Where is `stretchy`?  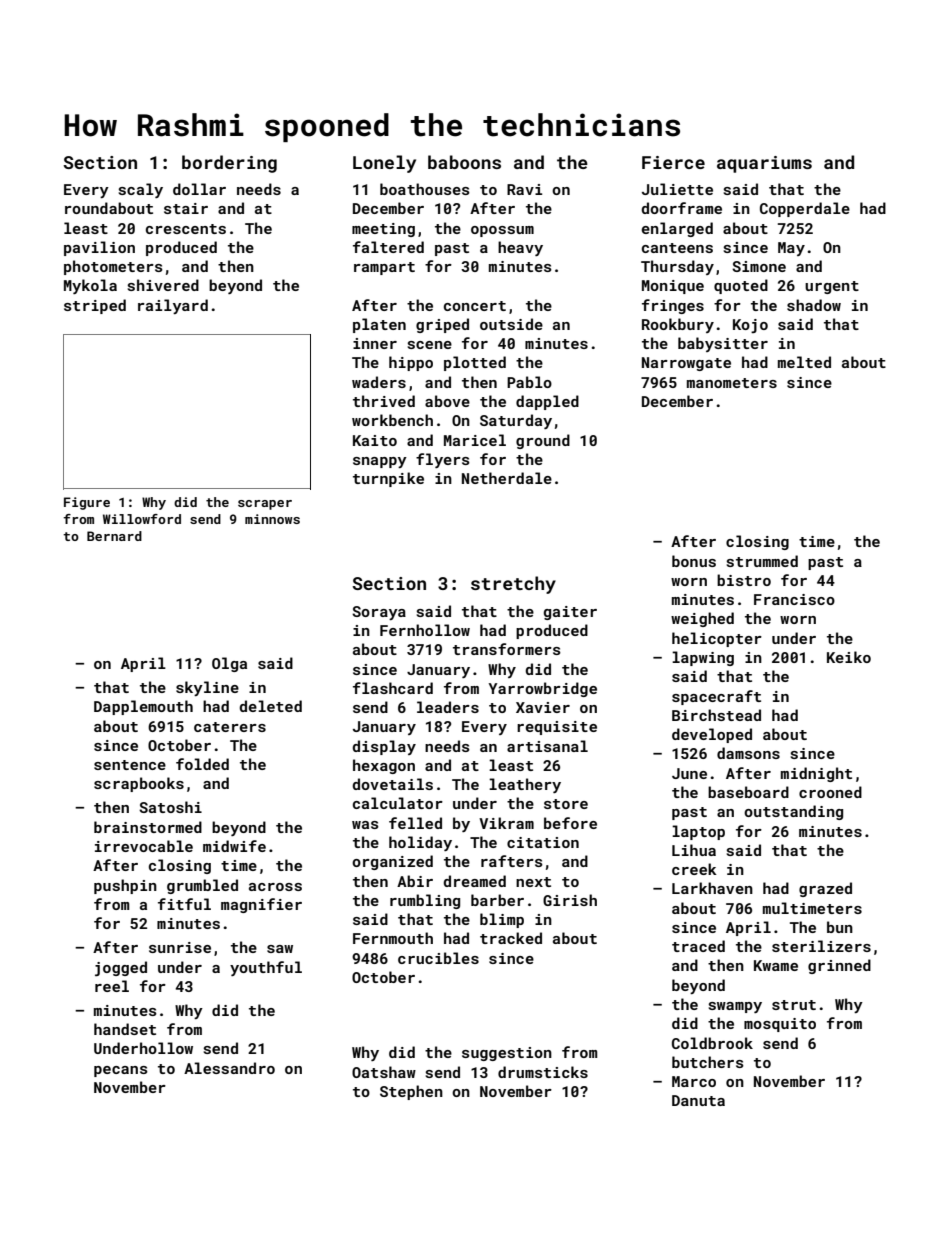 stretchy is located at coordinates (513, 585).
